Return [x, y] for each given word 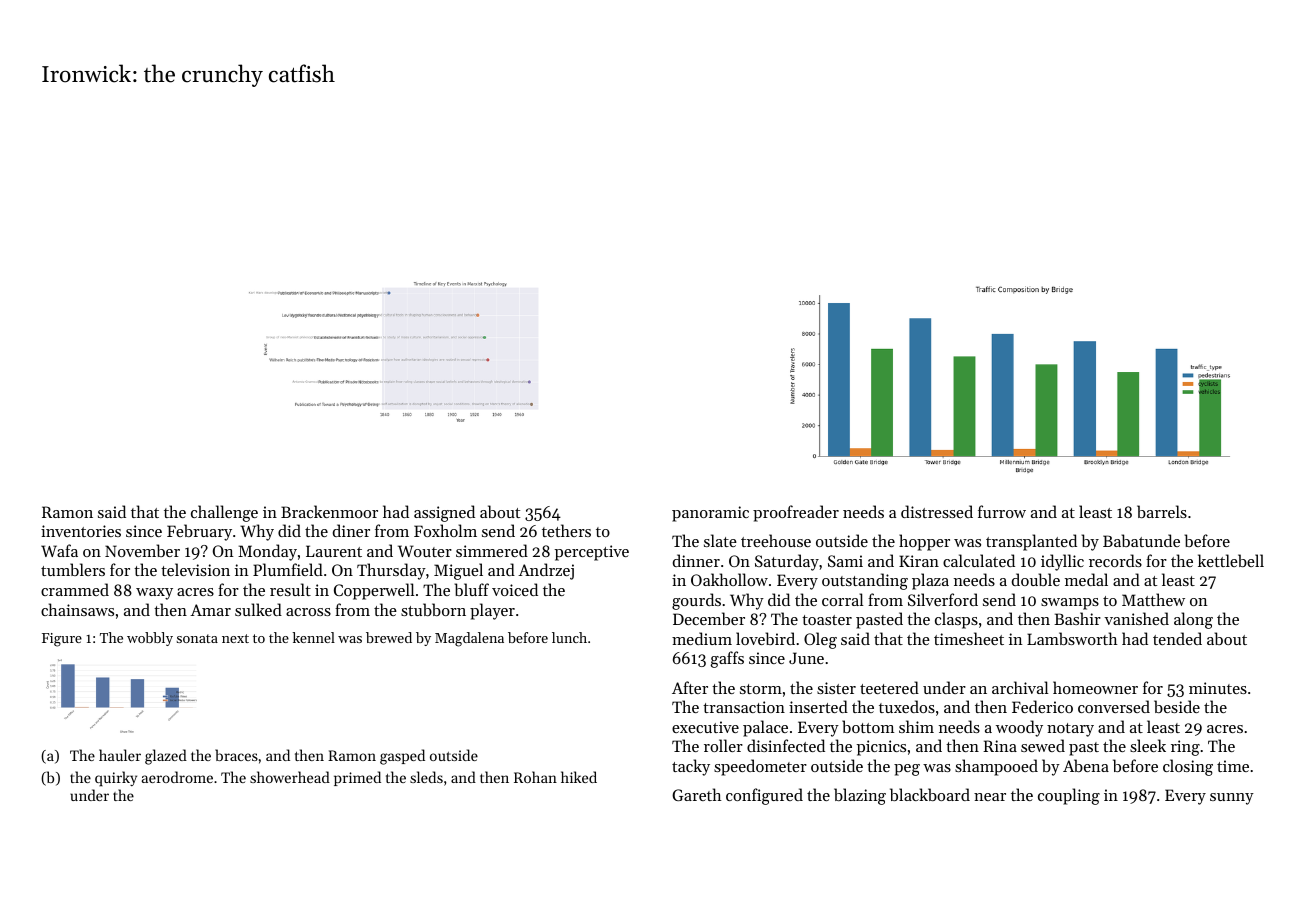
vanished [1136, 618]
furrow [1002, 511]
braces [236, 755]
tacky [691, 767]
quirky [116, 779]
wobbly [150, 639]
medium [702, 638]
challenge [224, 513]
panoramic [710, 514]
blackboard [930, 794]
